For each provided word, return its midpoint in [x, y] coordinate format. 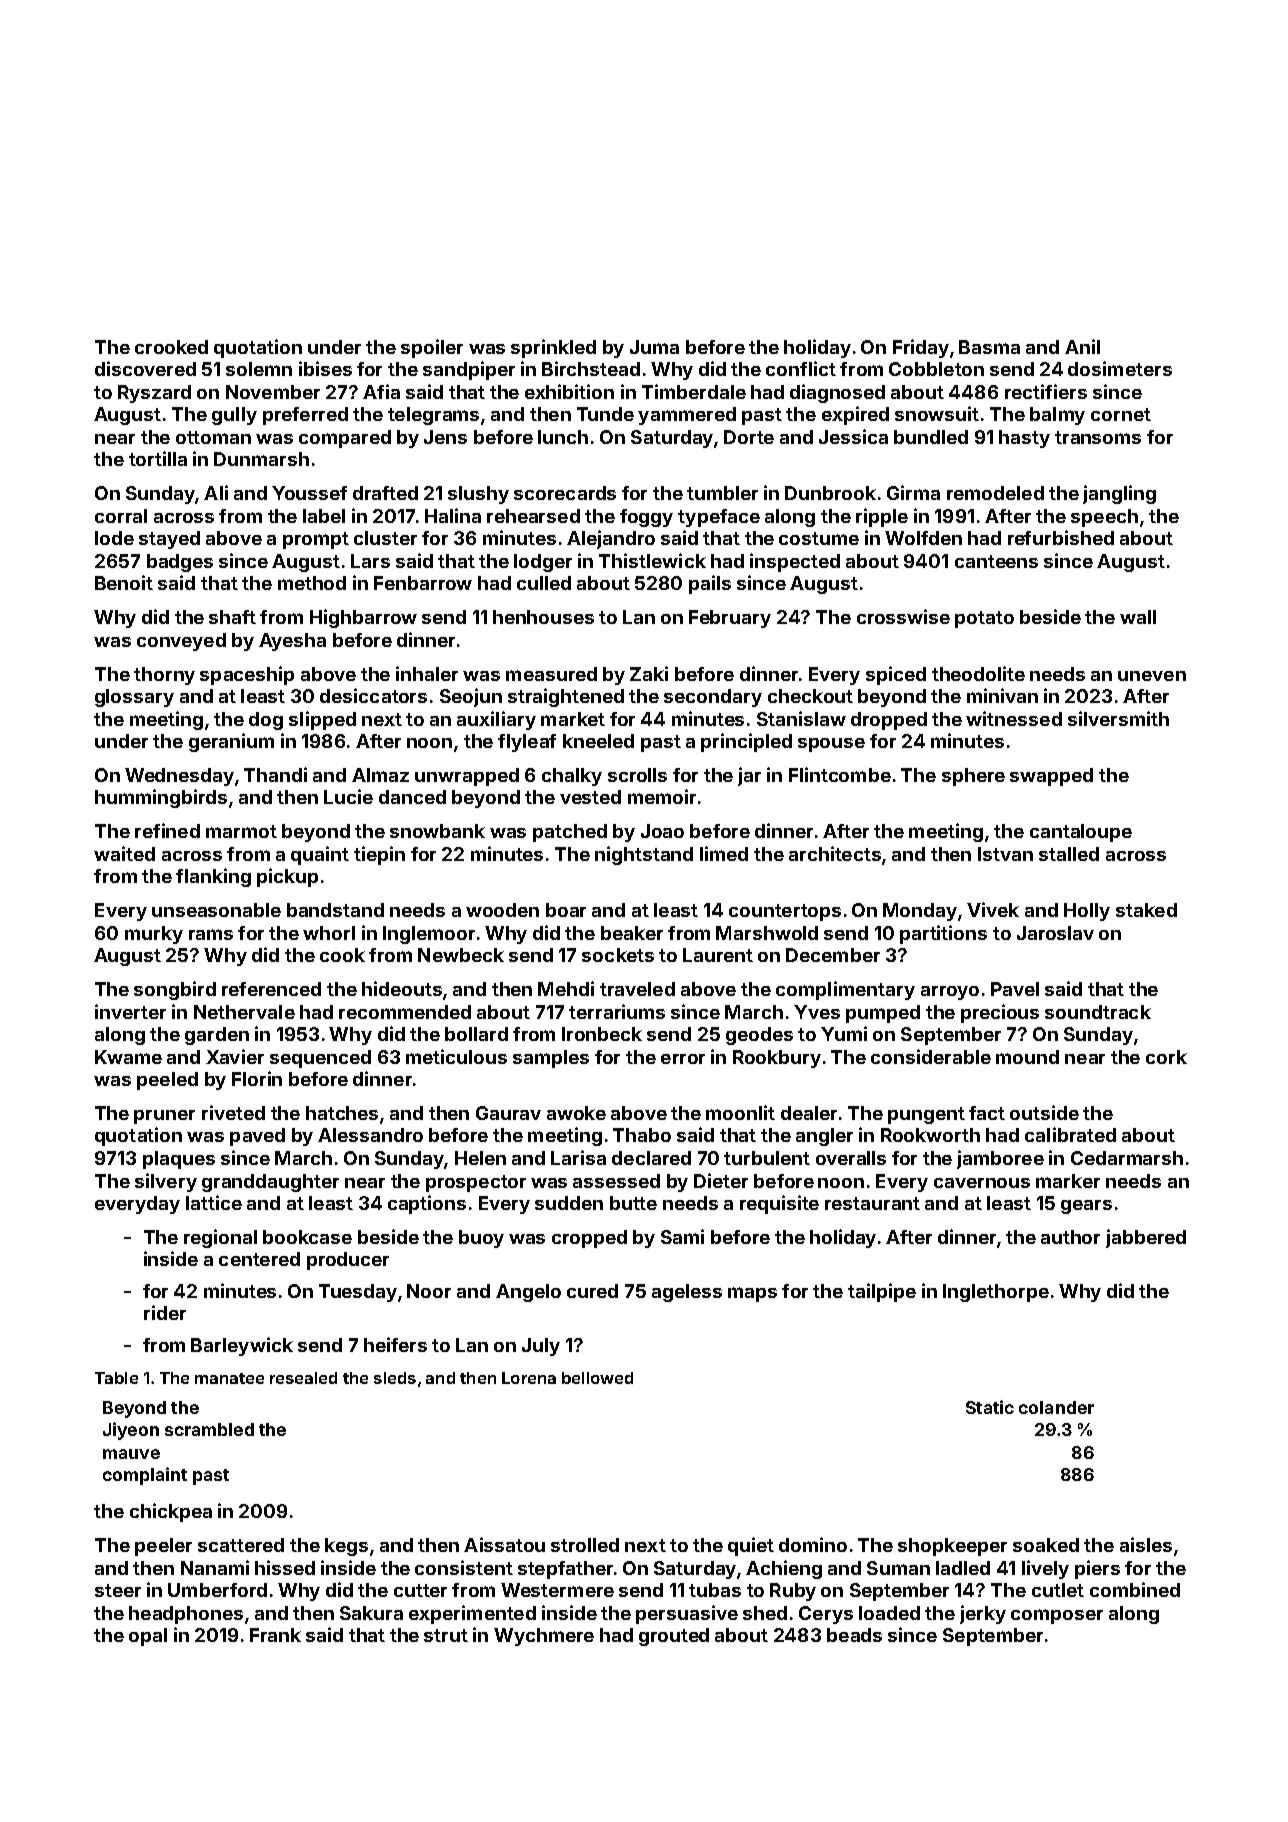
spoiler [432, 348]
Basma [989, 347]
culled [544, 583]
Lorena [529, 1378]
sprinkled [553, 348]
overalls [851, 1158]
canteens [996, 561]
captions [427, 1204]
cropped [589, 1239]
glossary [134, 698]
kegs [346, 1547]
